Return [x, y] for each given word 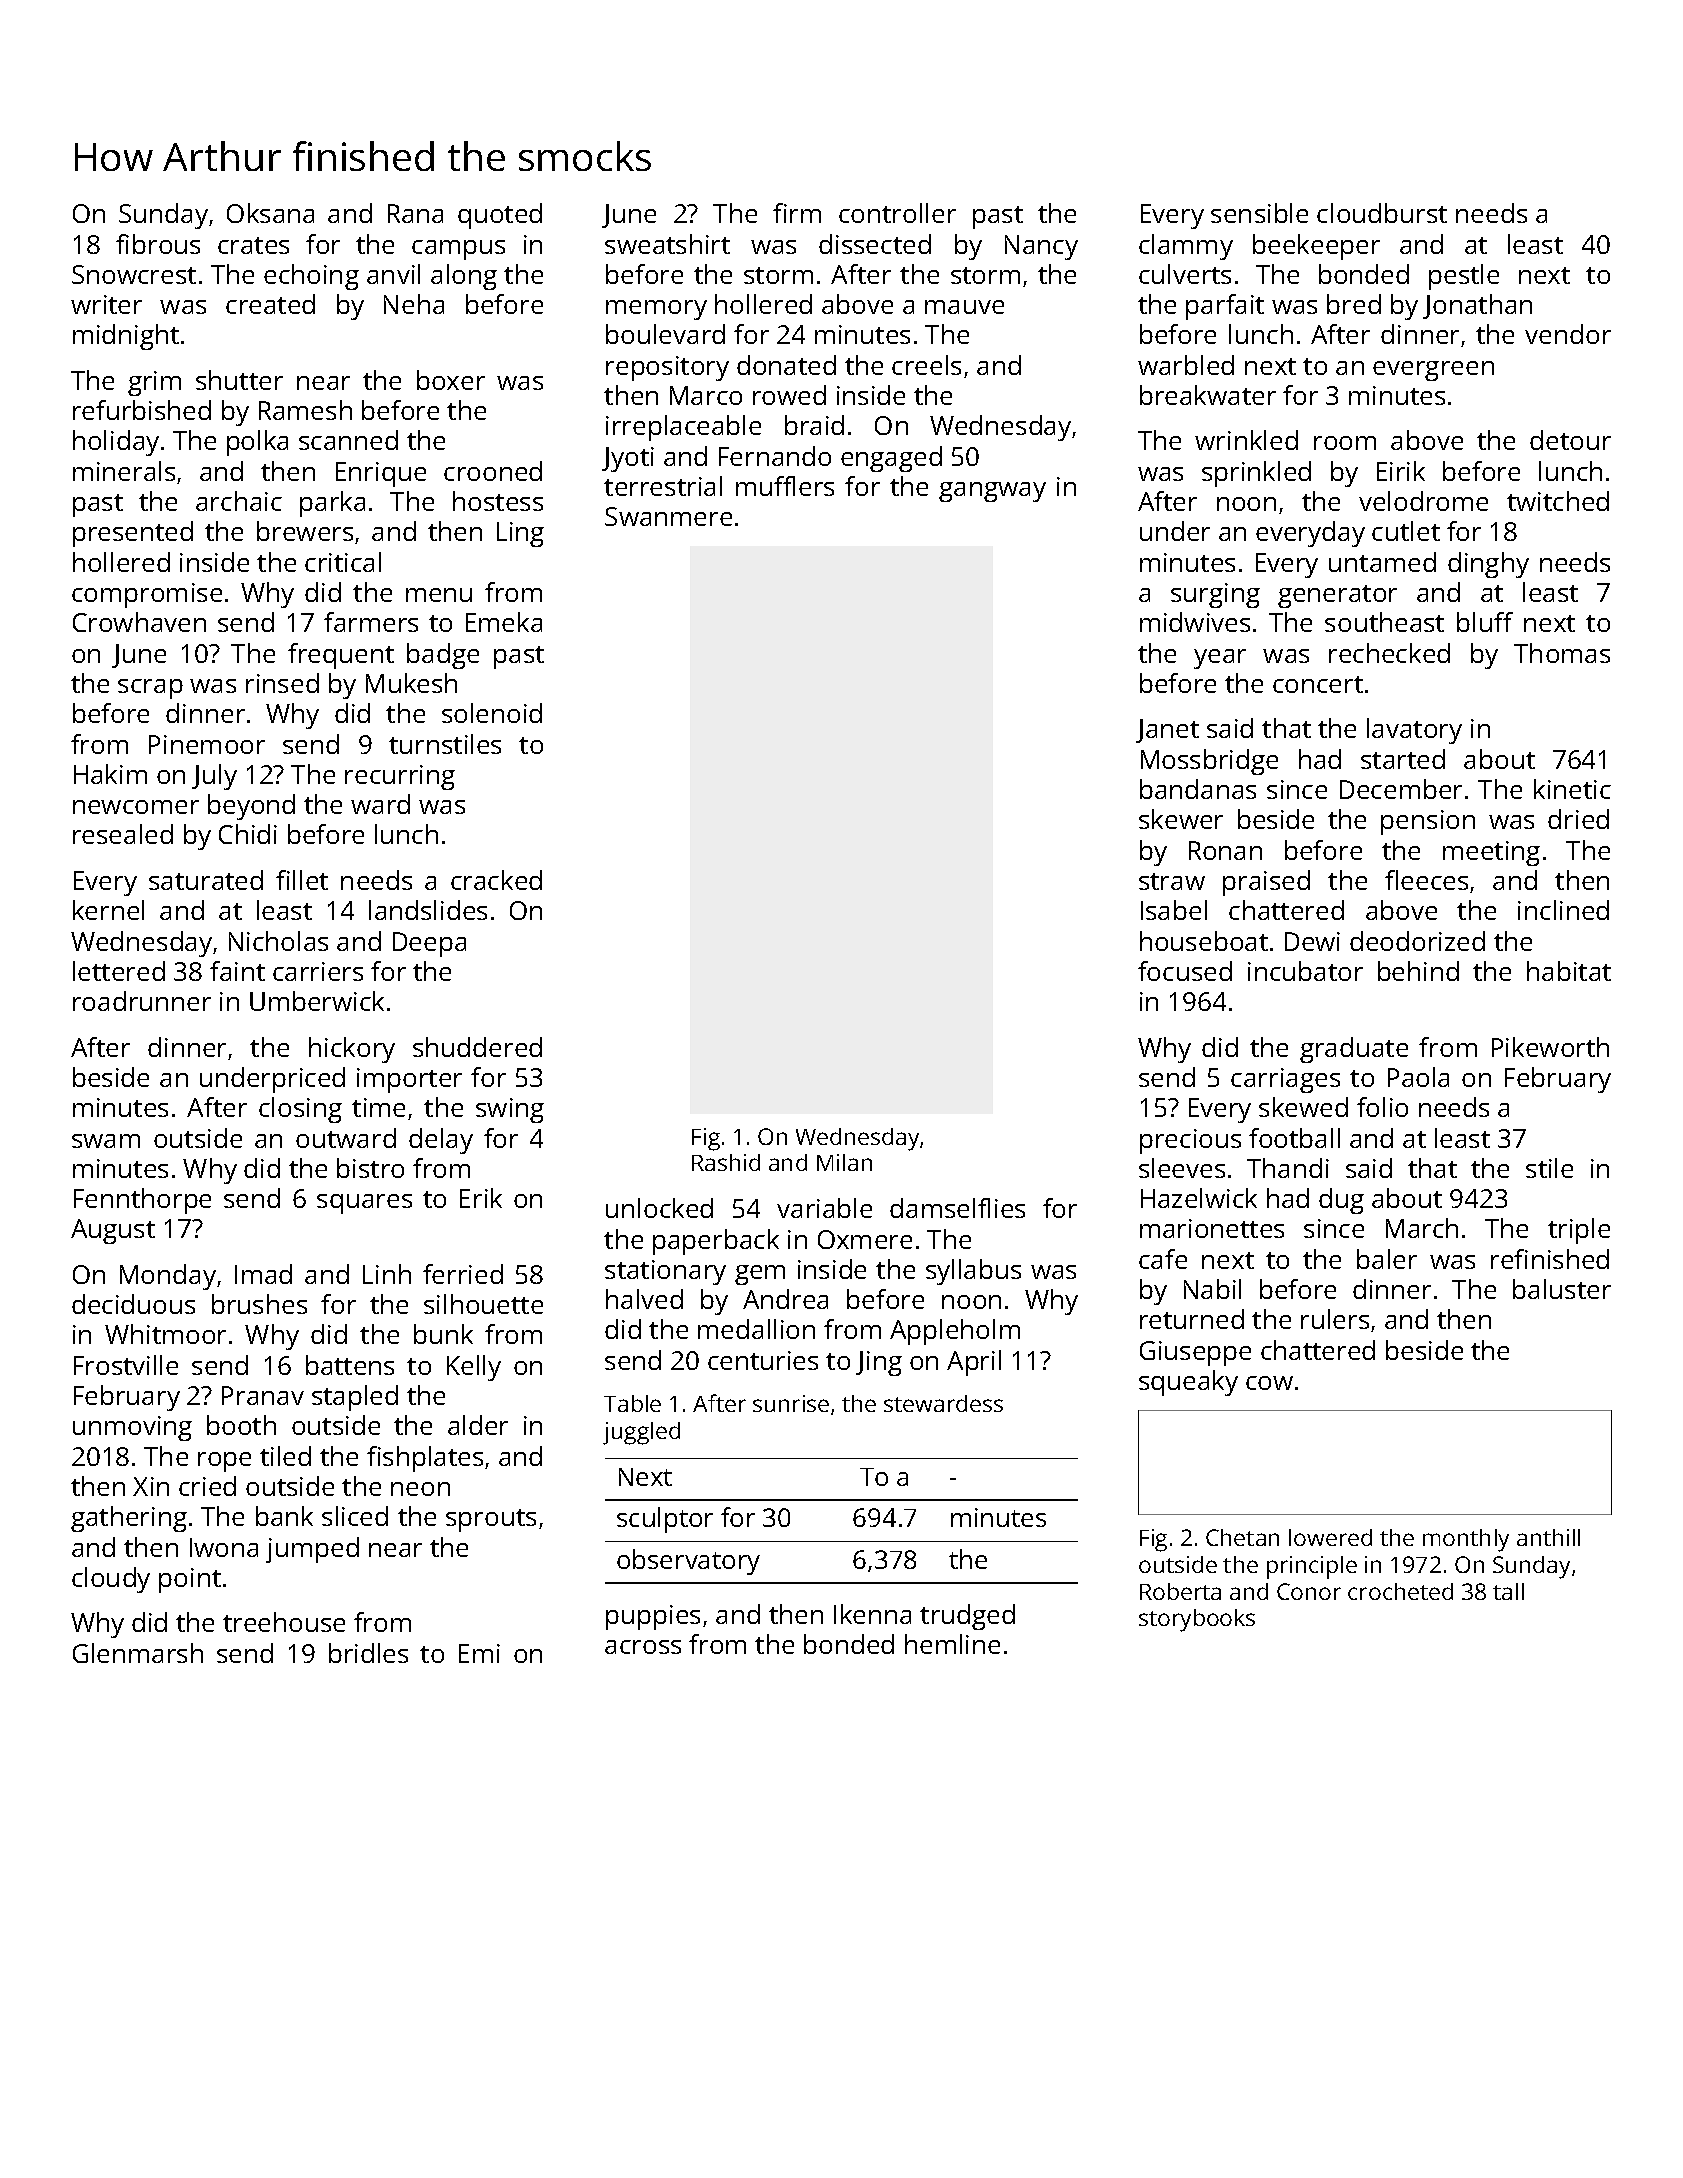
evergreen [1433, 371]
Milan [844, 1162]
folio [1382, 1107]
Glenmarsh [138, 1653]
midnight [126, 337]
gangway [992, 492]
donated [786, 365]
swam [106, 1141]
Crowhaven [139, 622]
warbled [1186, 365]
